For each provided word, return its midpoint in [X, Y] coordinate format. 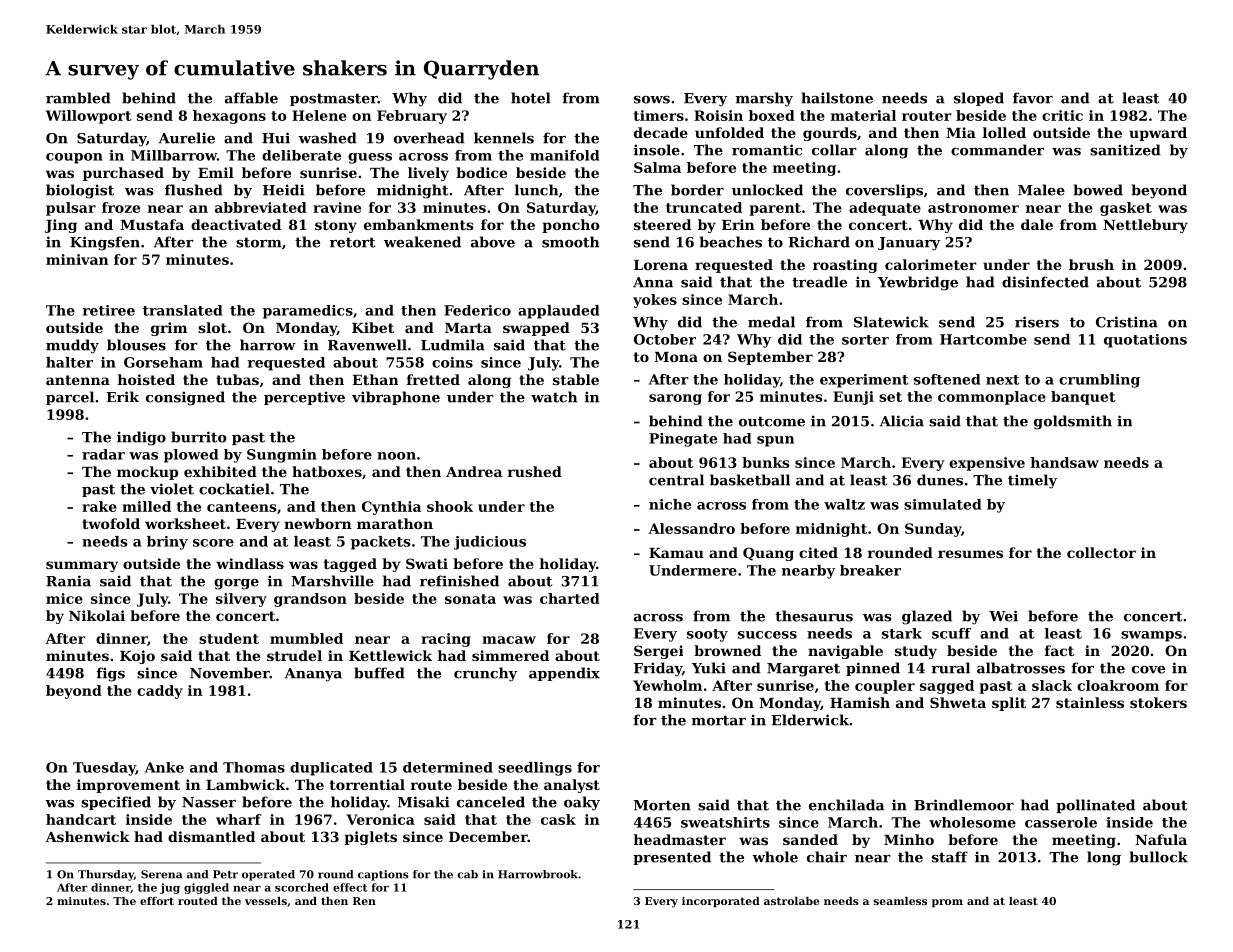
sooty [707, 635]
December [488, 836]
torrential [367, 784]
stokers [1158, 702]
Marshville [332, 581]
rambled [78, 98]
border [697, 190]
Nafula [1161, 839]
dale [1037, 224]
